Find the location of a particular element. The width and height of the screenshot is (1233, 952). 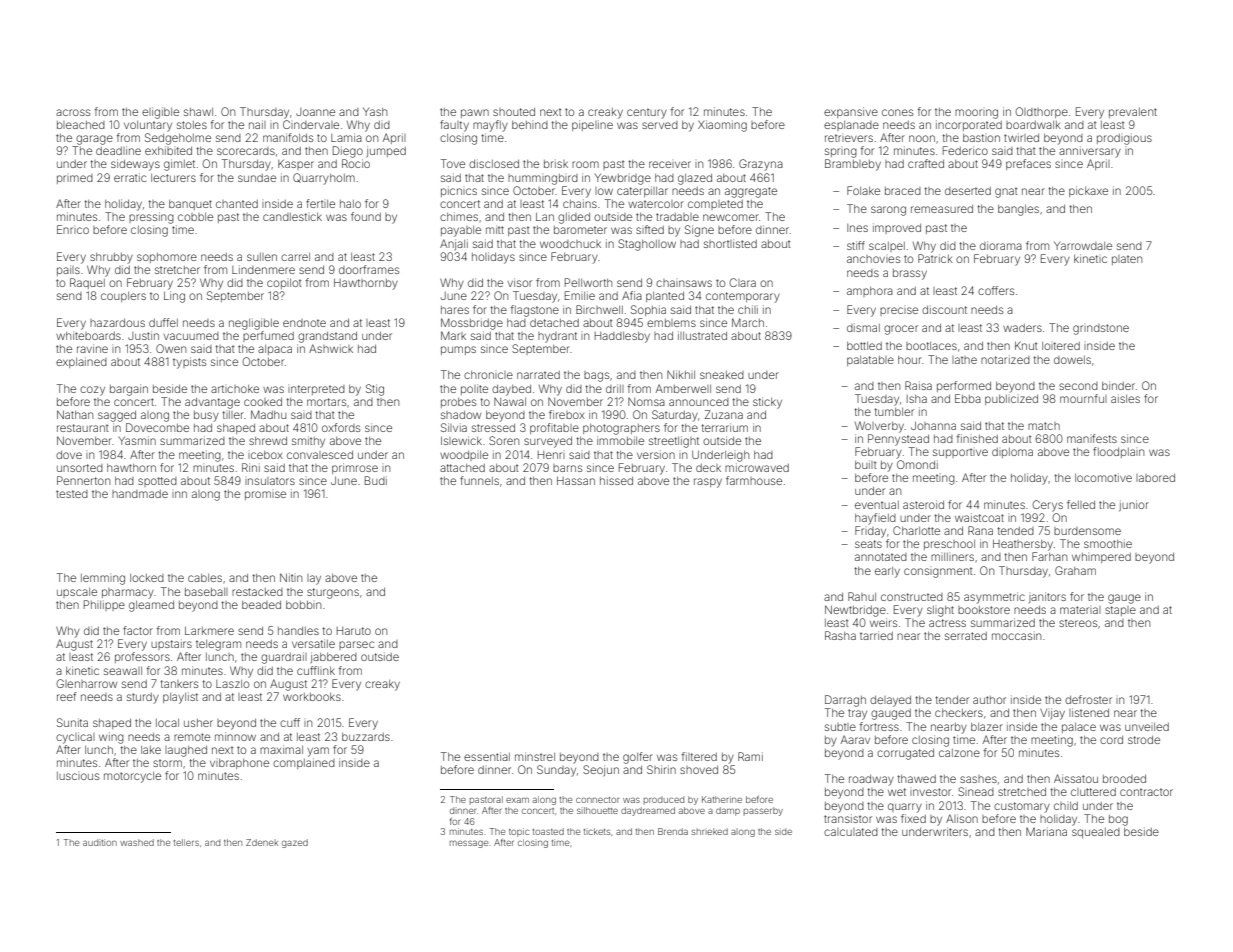

handles is located at coordinates (298, 631).
